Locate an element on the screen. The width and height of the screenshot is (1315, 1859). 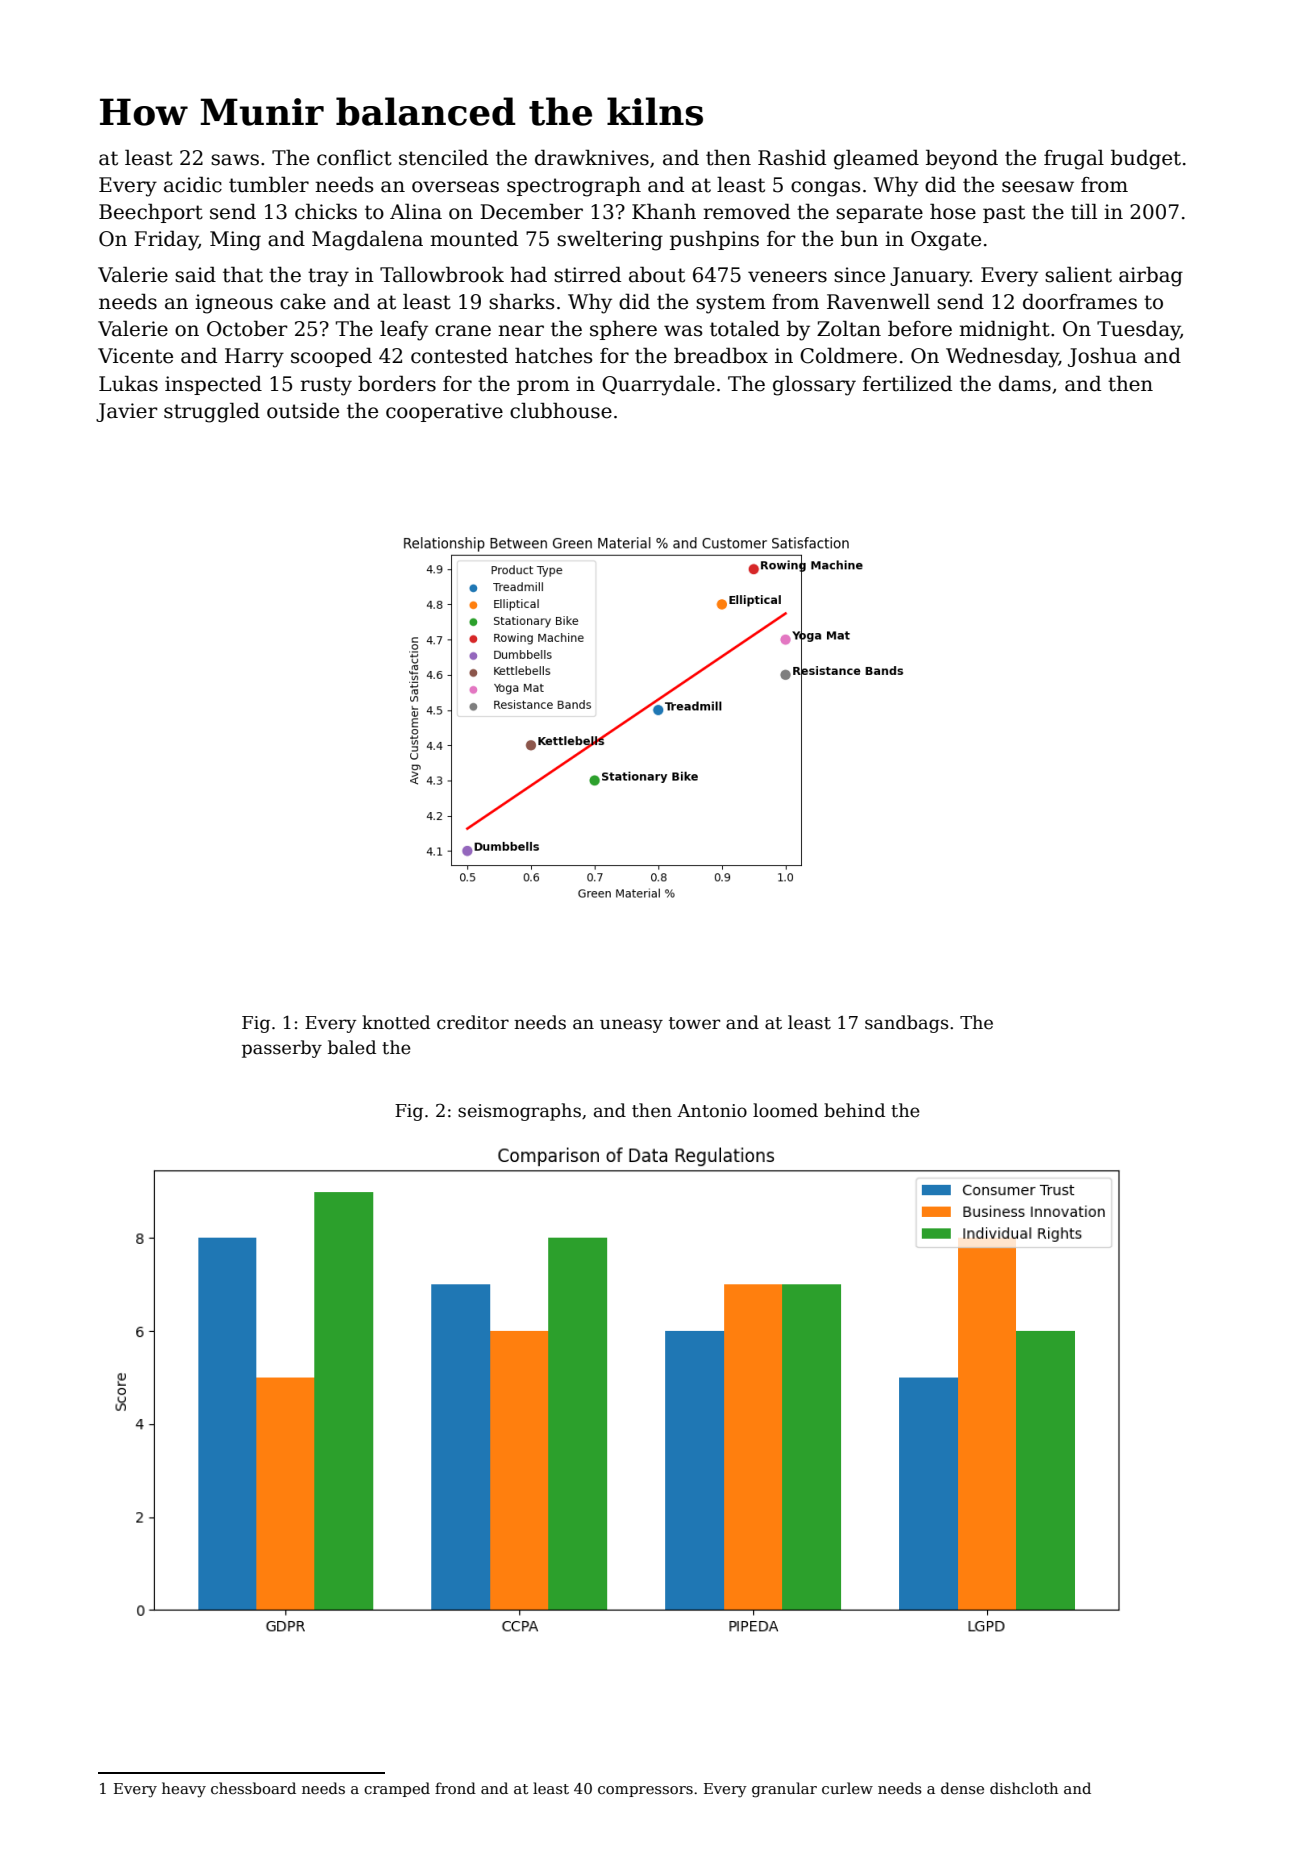
sandbags is located at coordinates (906, 1024).
